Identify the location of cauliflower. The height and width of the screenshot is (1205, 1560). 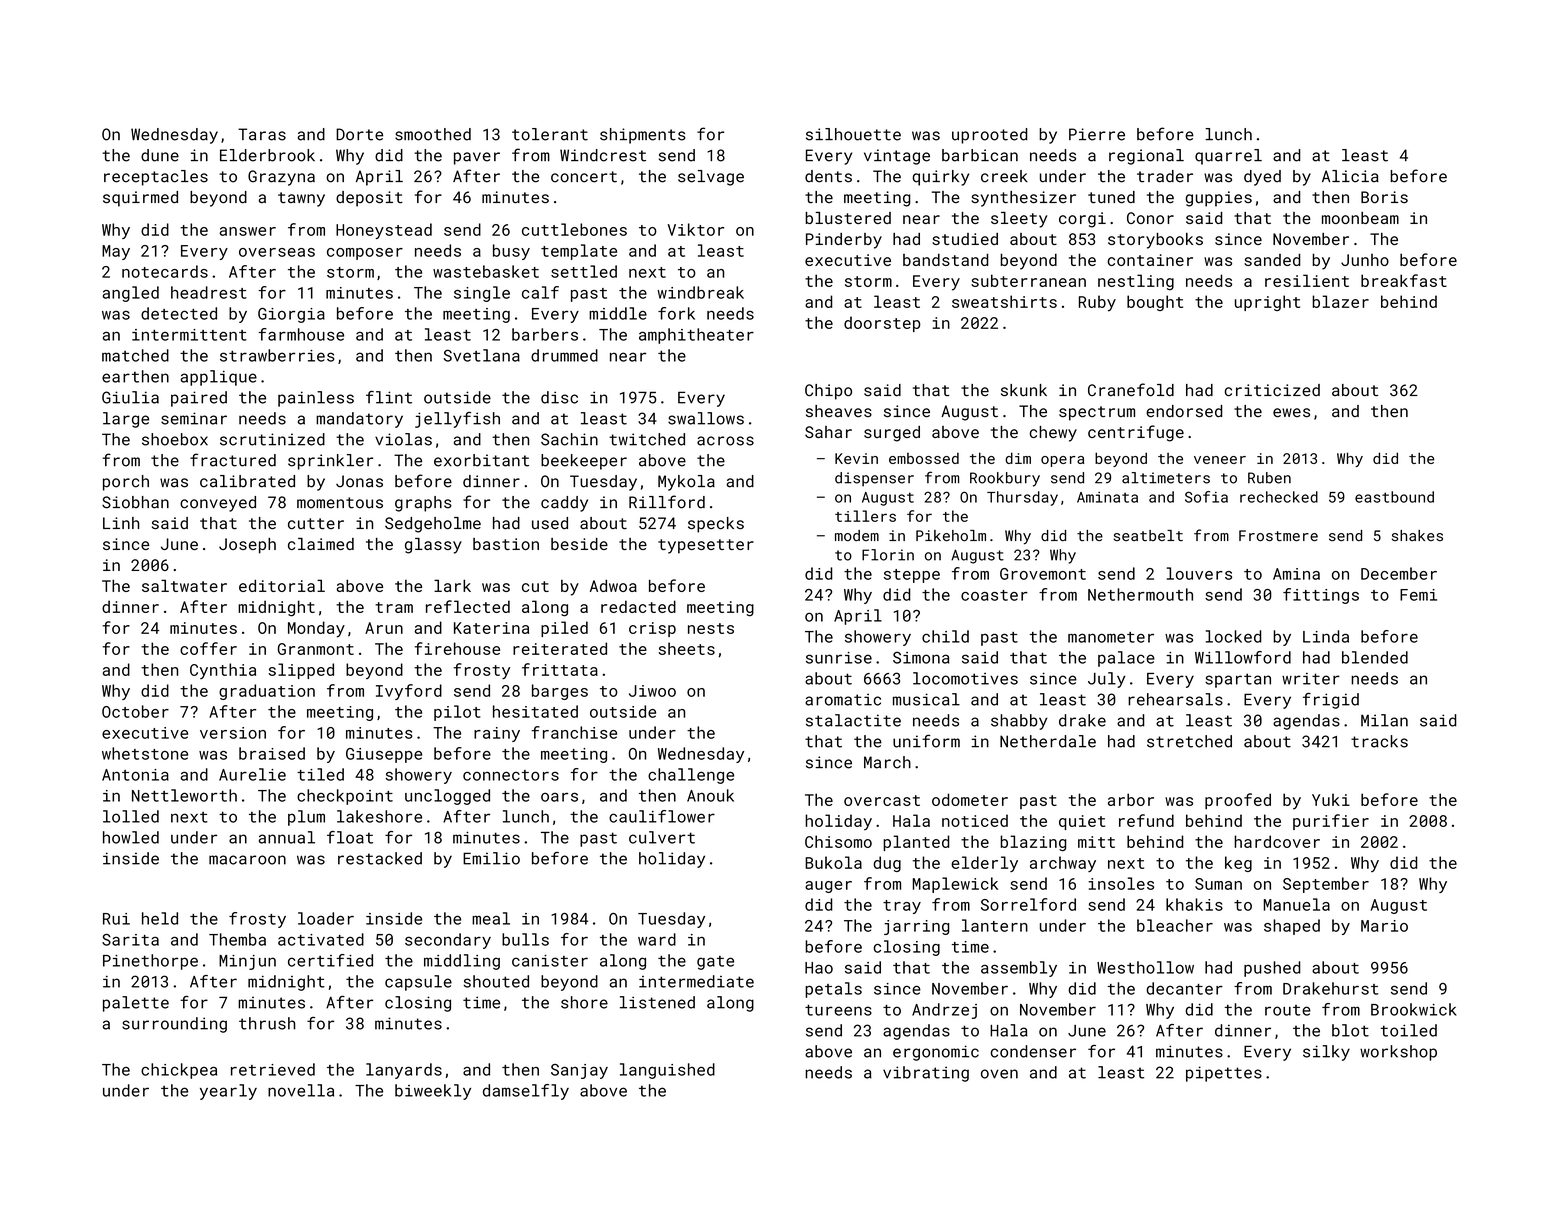
(662, 816).
